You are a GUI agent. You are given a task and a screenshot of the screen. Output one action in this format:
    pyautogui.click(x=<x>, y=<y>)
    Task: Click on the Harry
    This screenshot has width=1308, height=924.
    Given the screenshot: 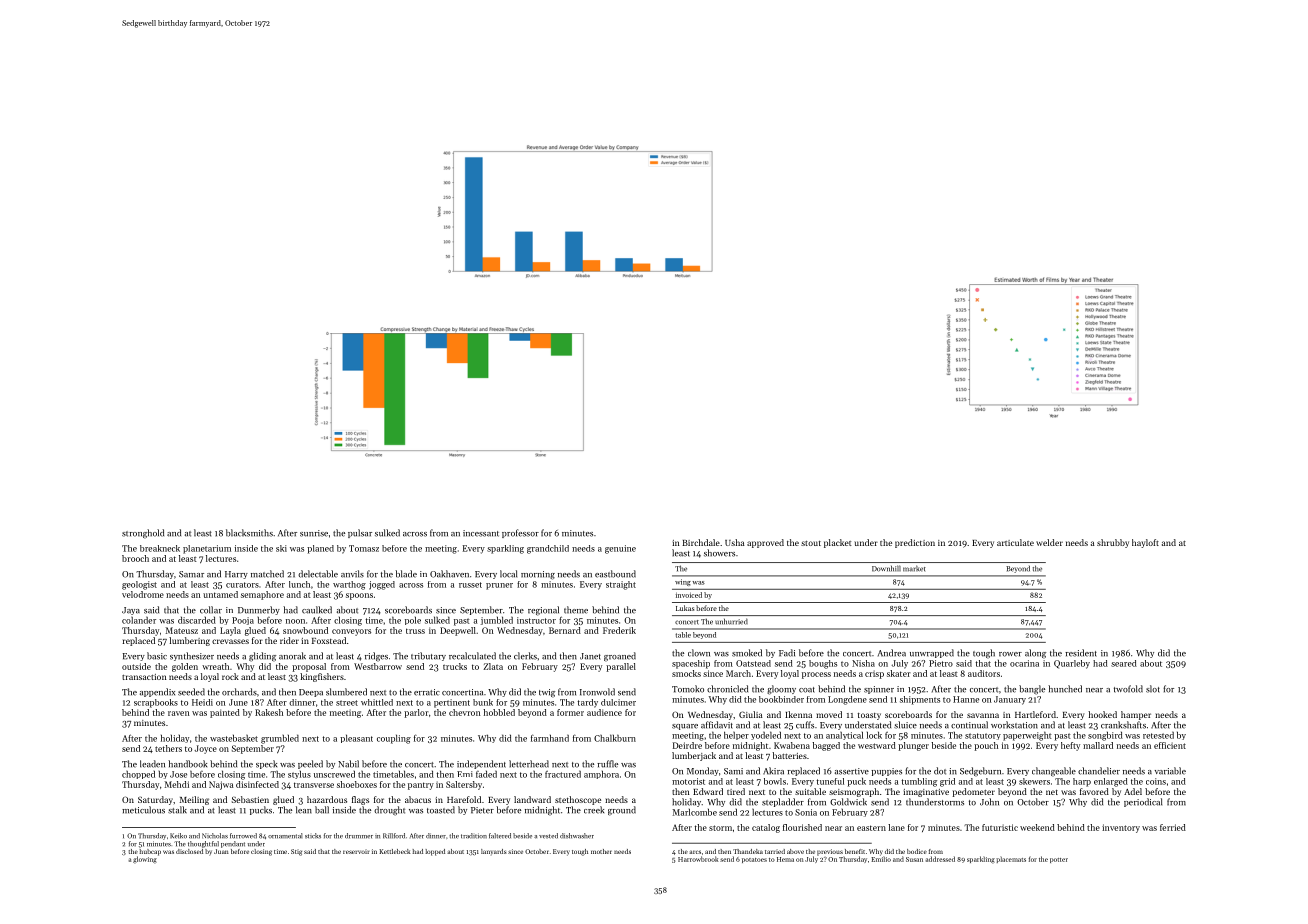 What is the action you would take?
    pyautogui.click(x=236, y=575)
